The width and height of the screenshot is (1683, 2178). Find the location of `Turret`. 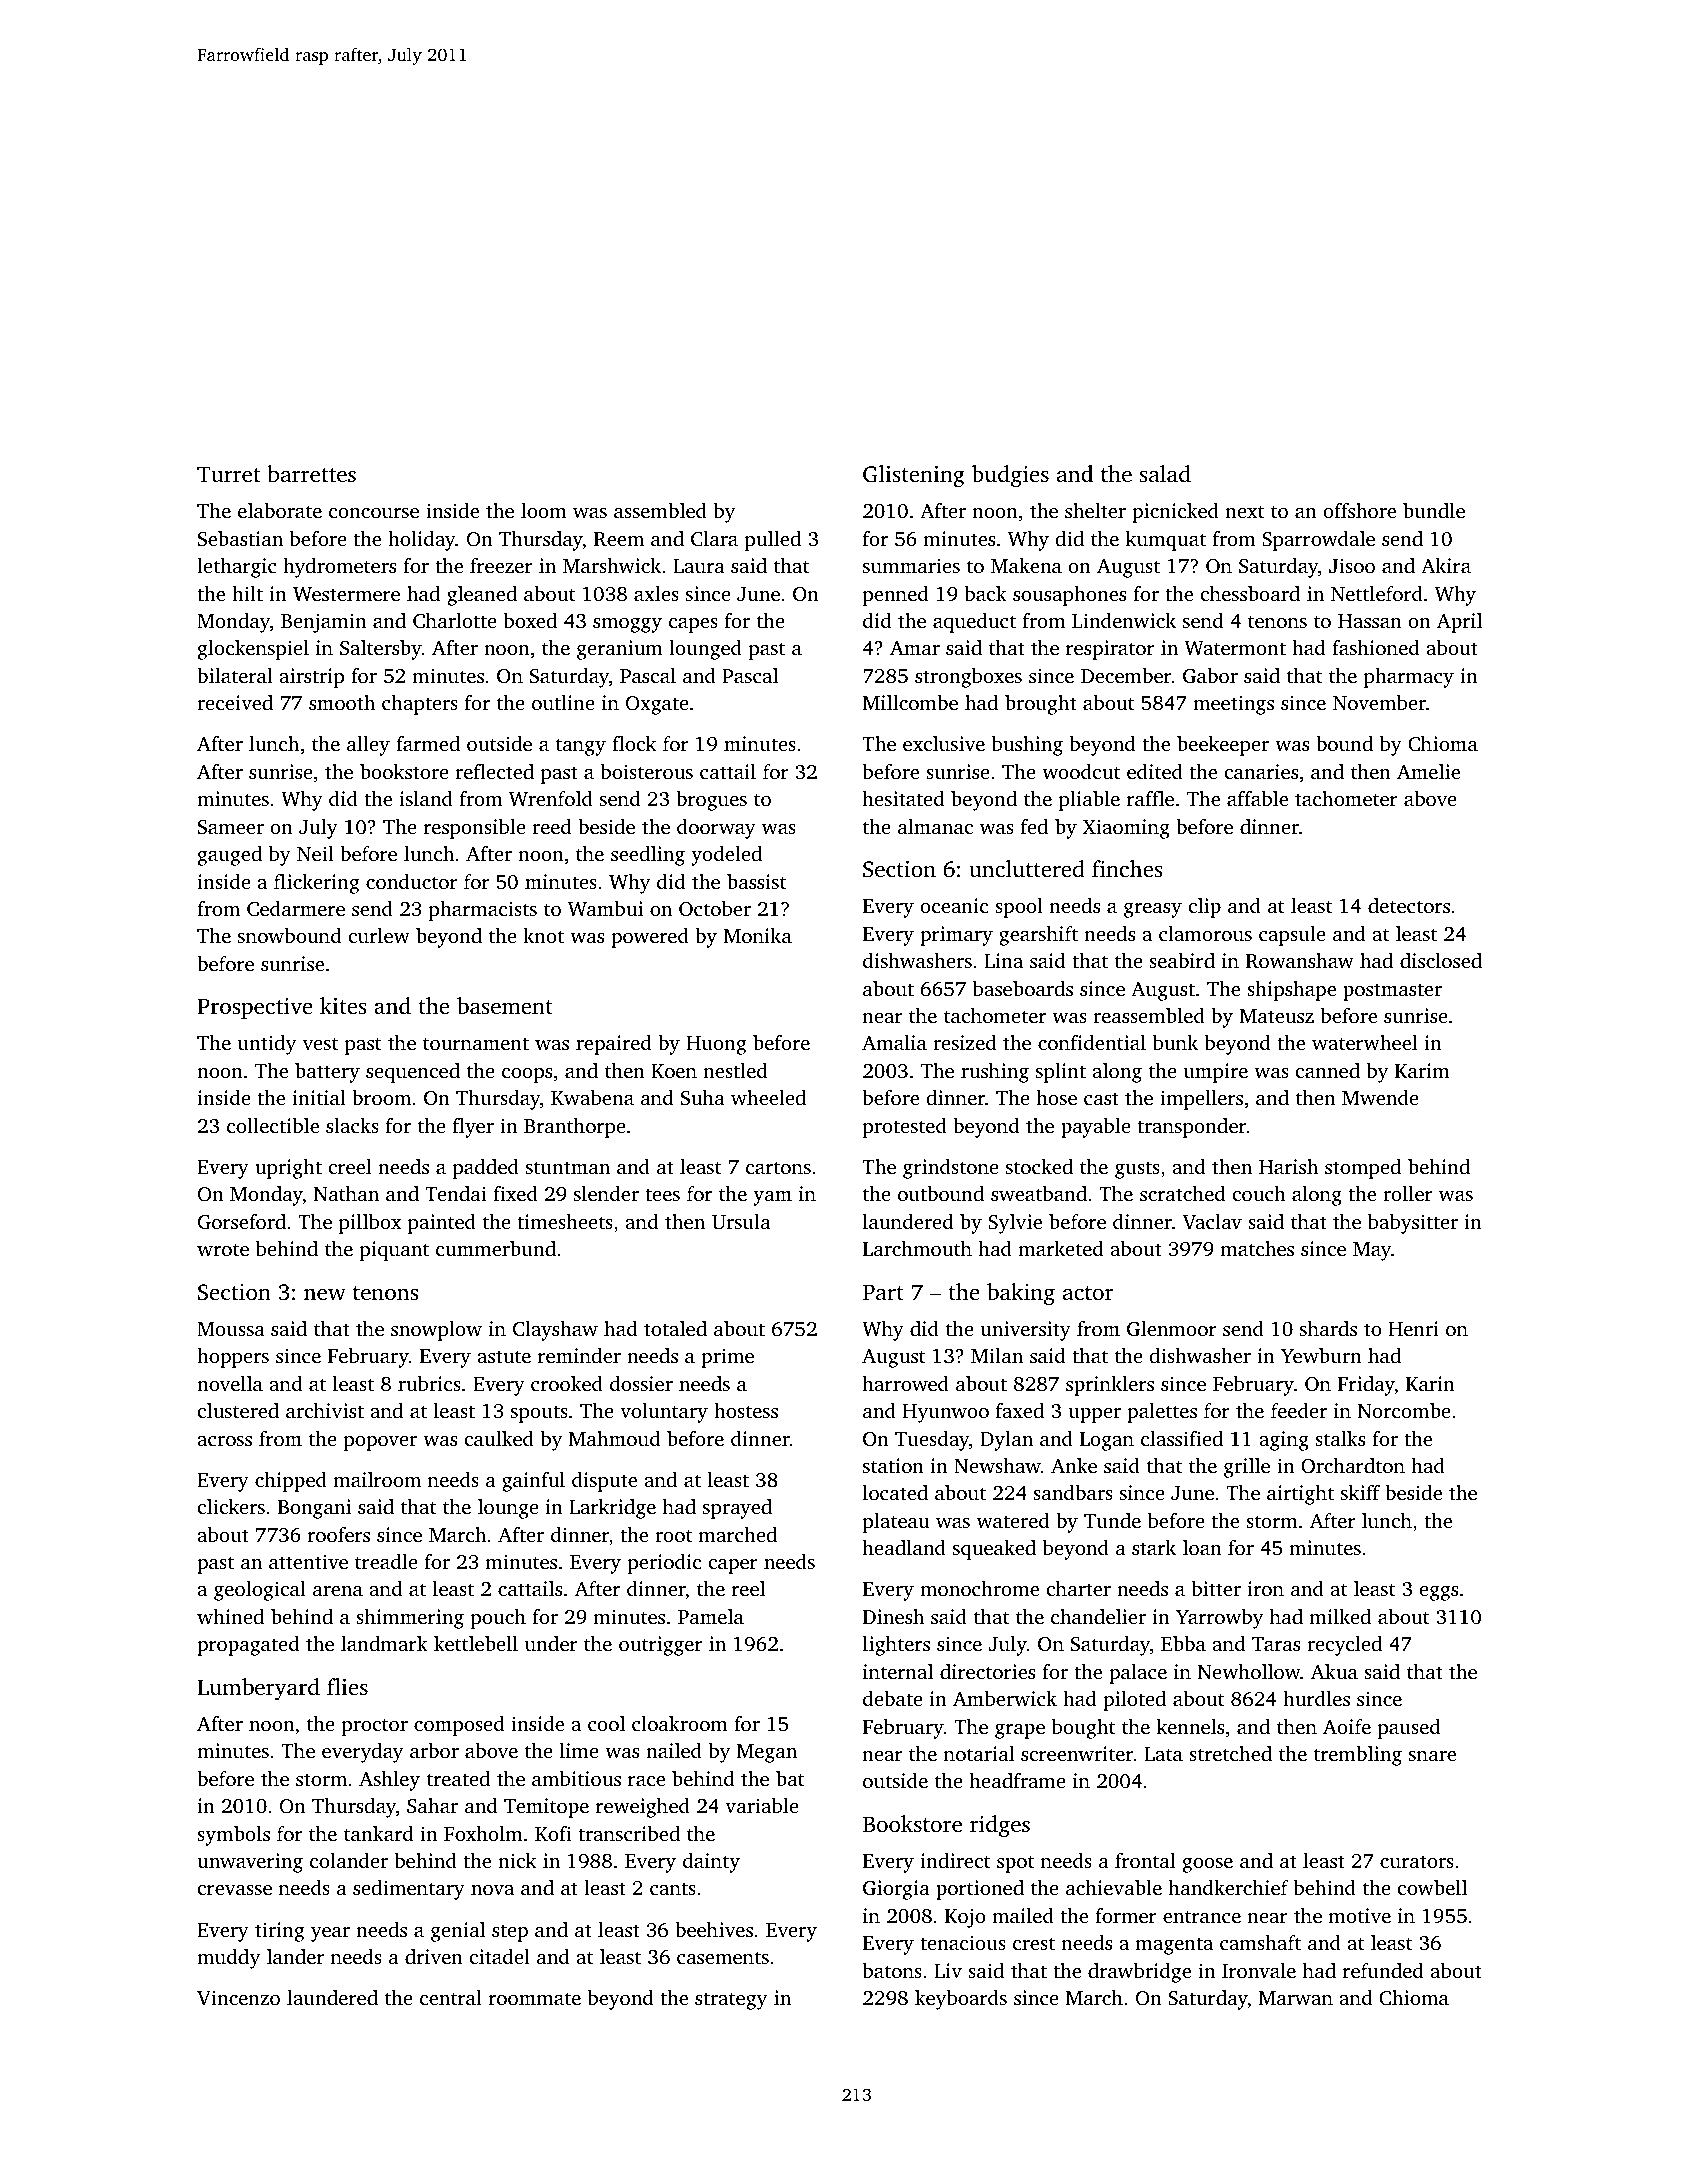

Turret is located at coordinates (228, 474).
